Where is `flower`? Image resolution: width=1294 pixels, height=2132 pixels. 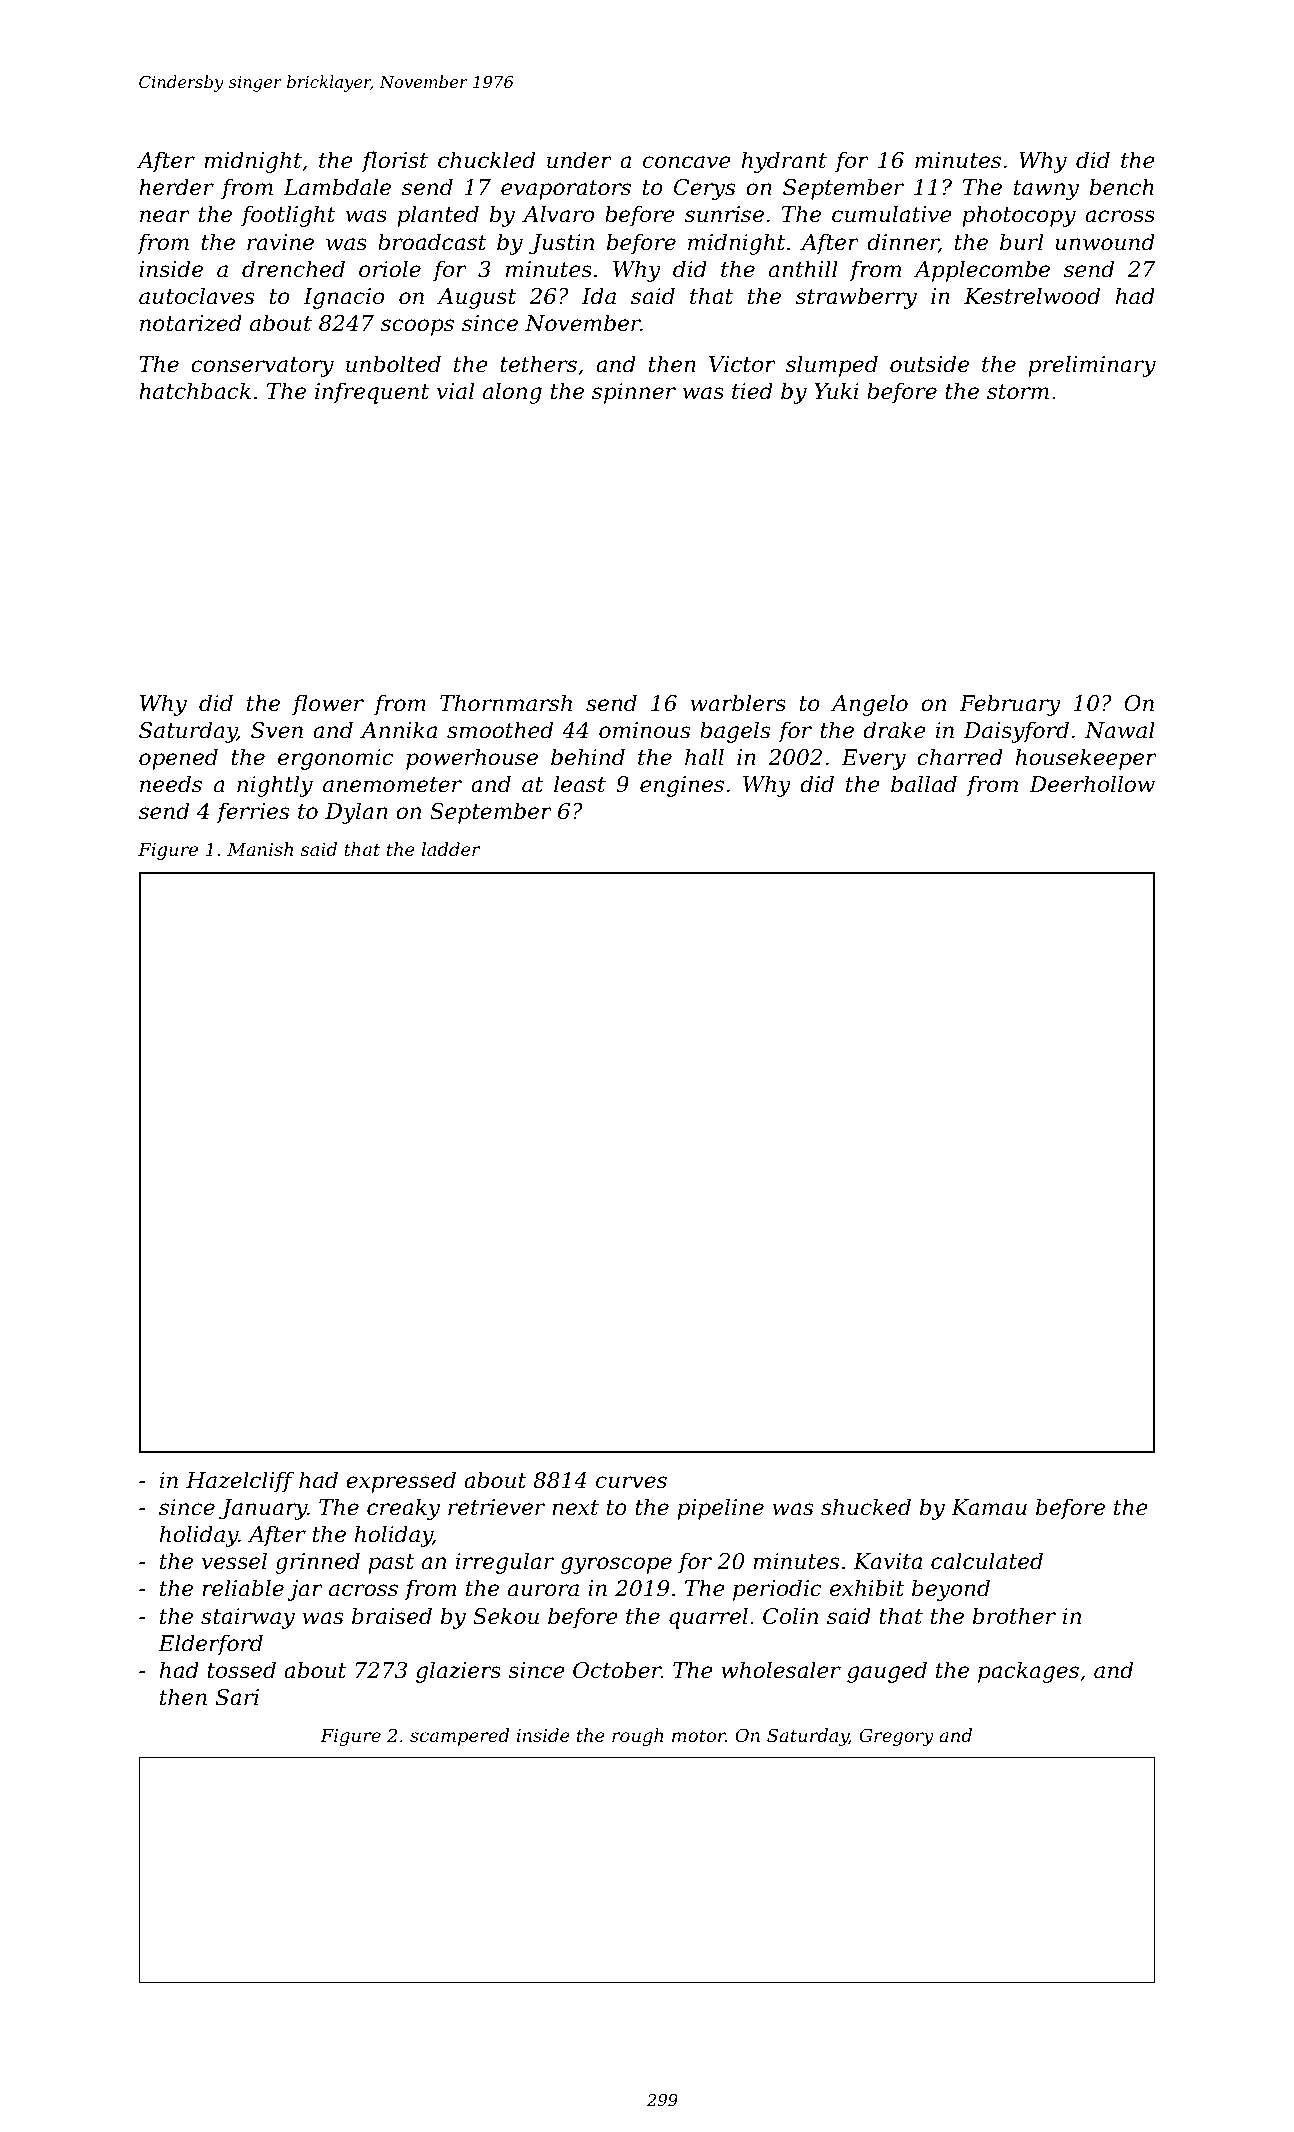 flower is located at coordinates (328, 705).
